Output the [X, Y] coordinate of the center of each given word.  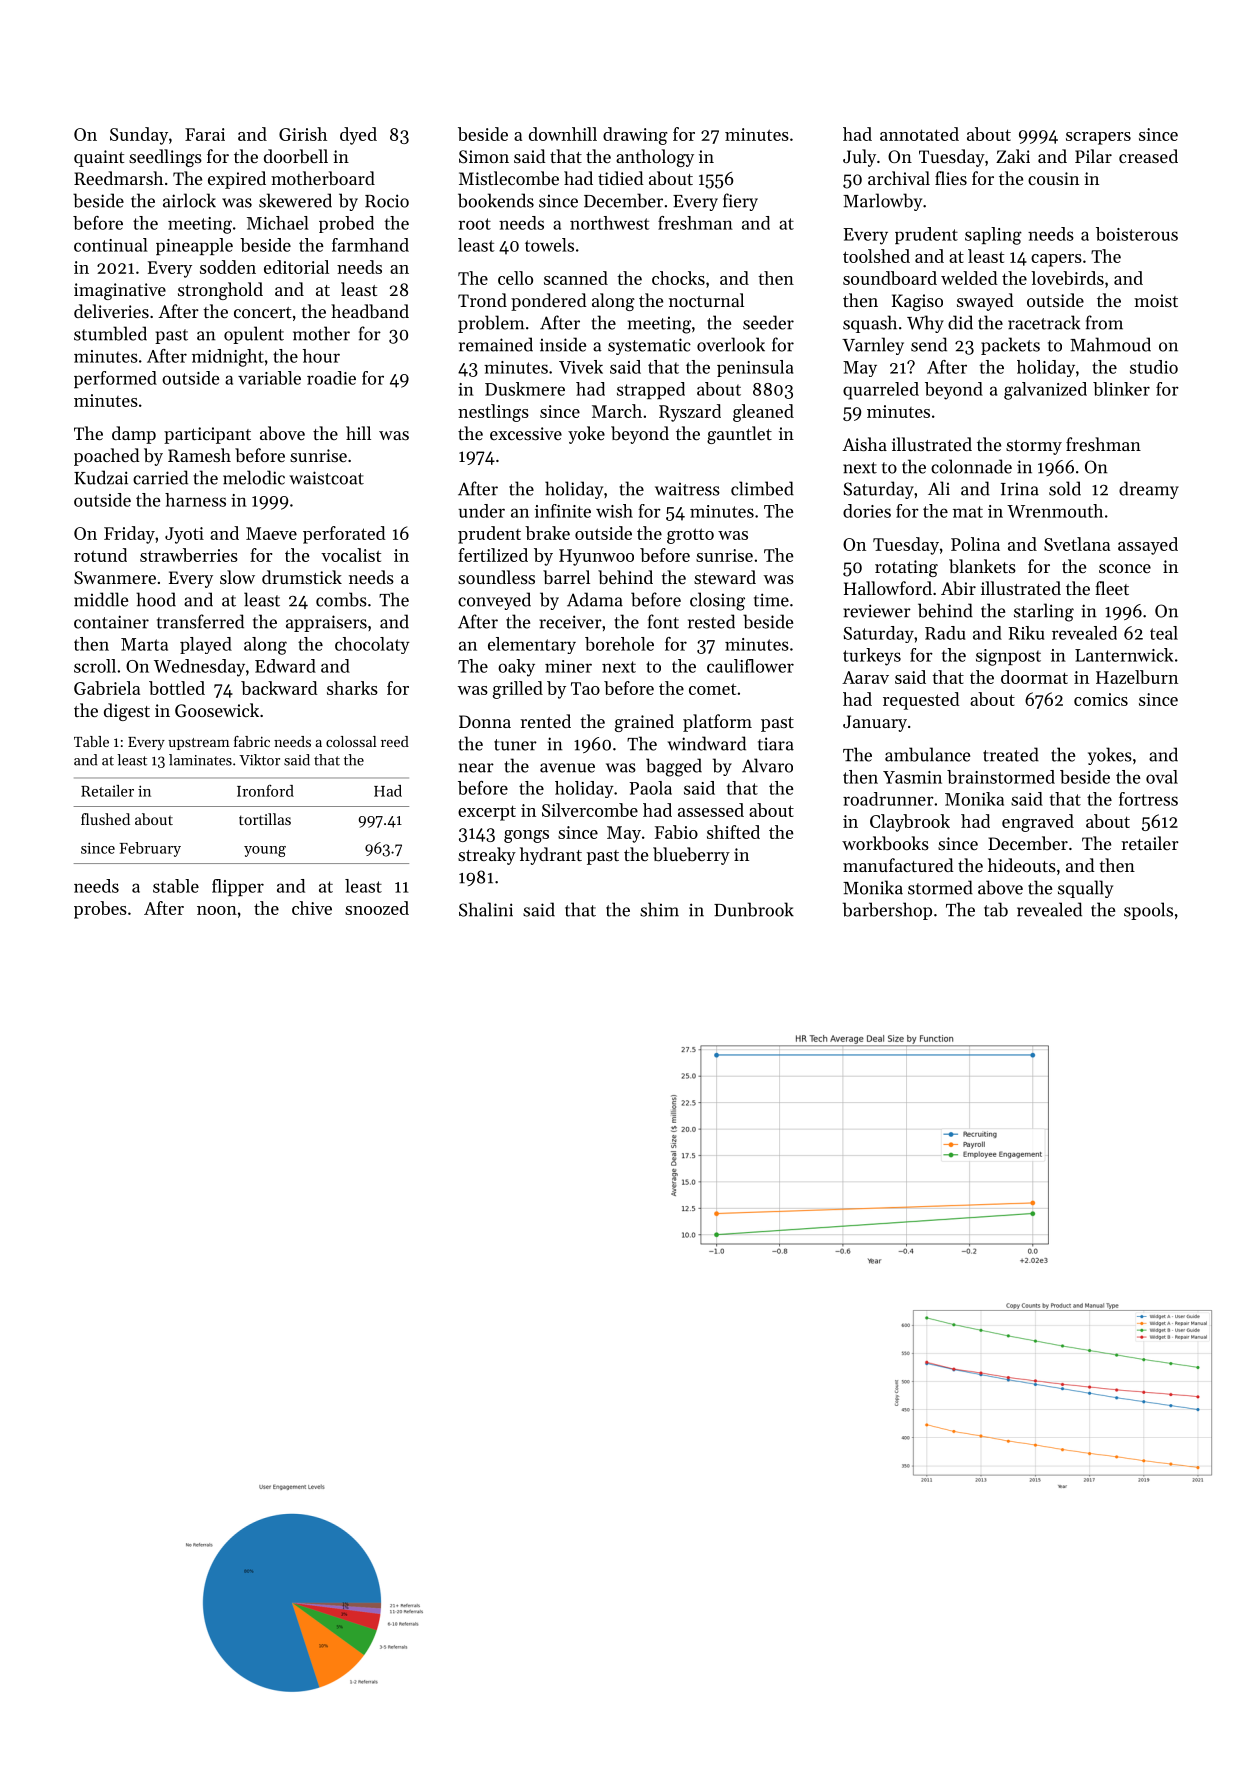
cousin [1053, 178]
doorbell [296, 156]
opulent [254, 335]
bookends [496, 200]
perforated [344, 535]
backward [279, 688]
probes [100, 910]
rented [545, 721]
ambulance [927, 754]
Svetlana [1077, 544]
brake [547, 533]
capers [1056, 260]
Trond [482, 300]
